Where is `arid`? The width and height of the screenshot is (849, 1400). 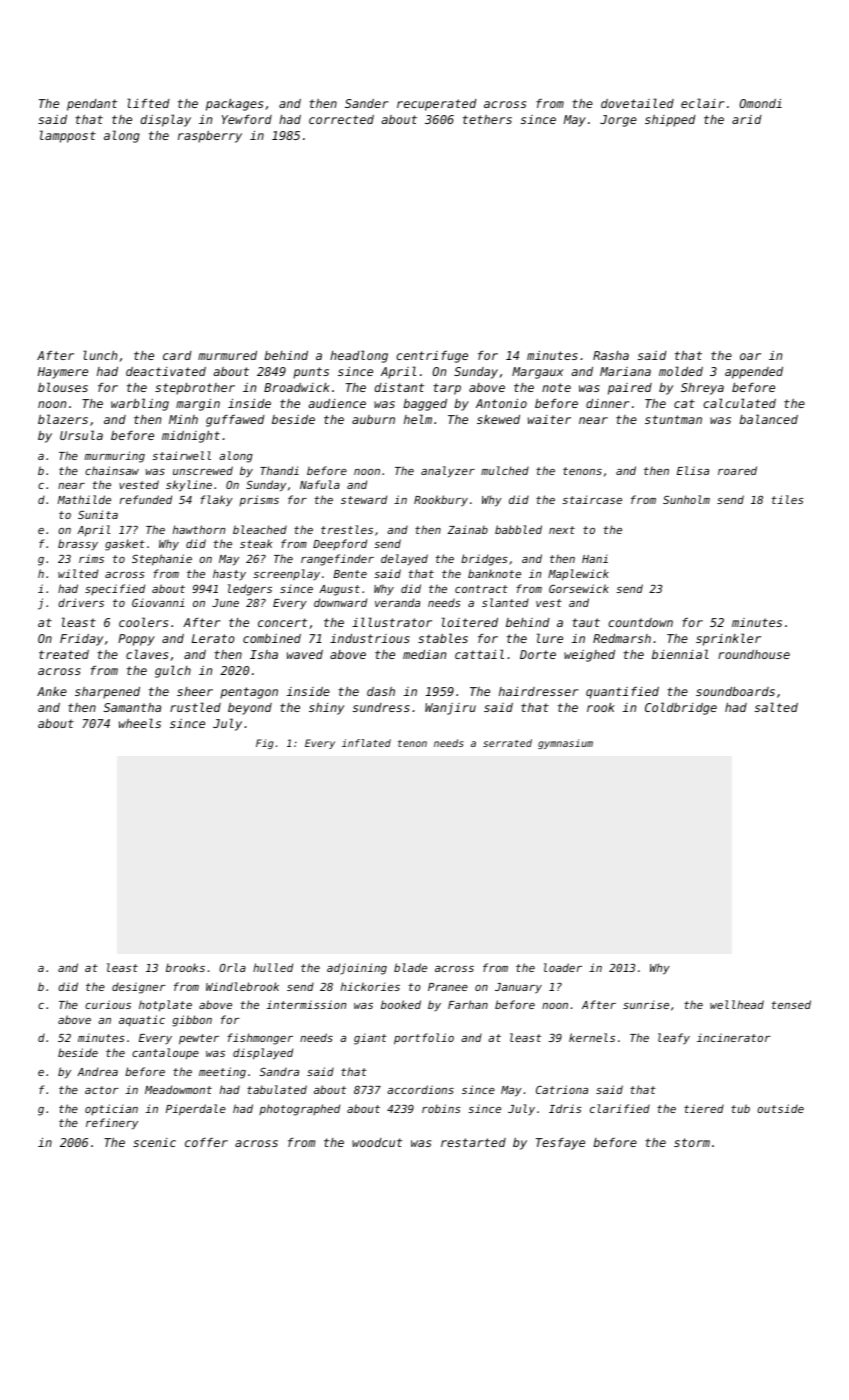
arid is located at coordinates (747, 119).
